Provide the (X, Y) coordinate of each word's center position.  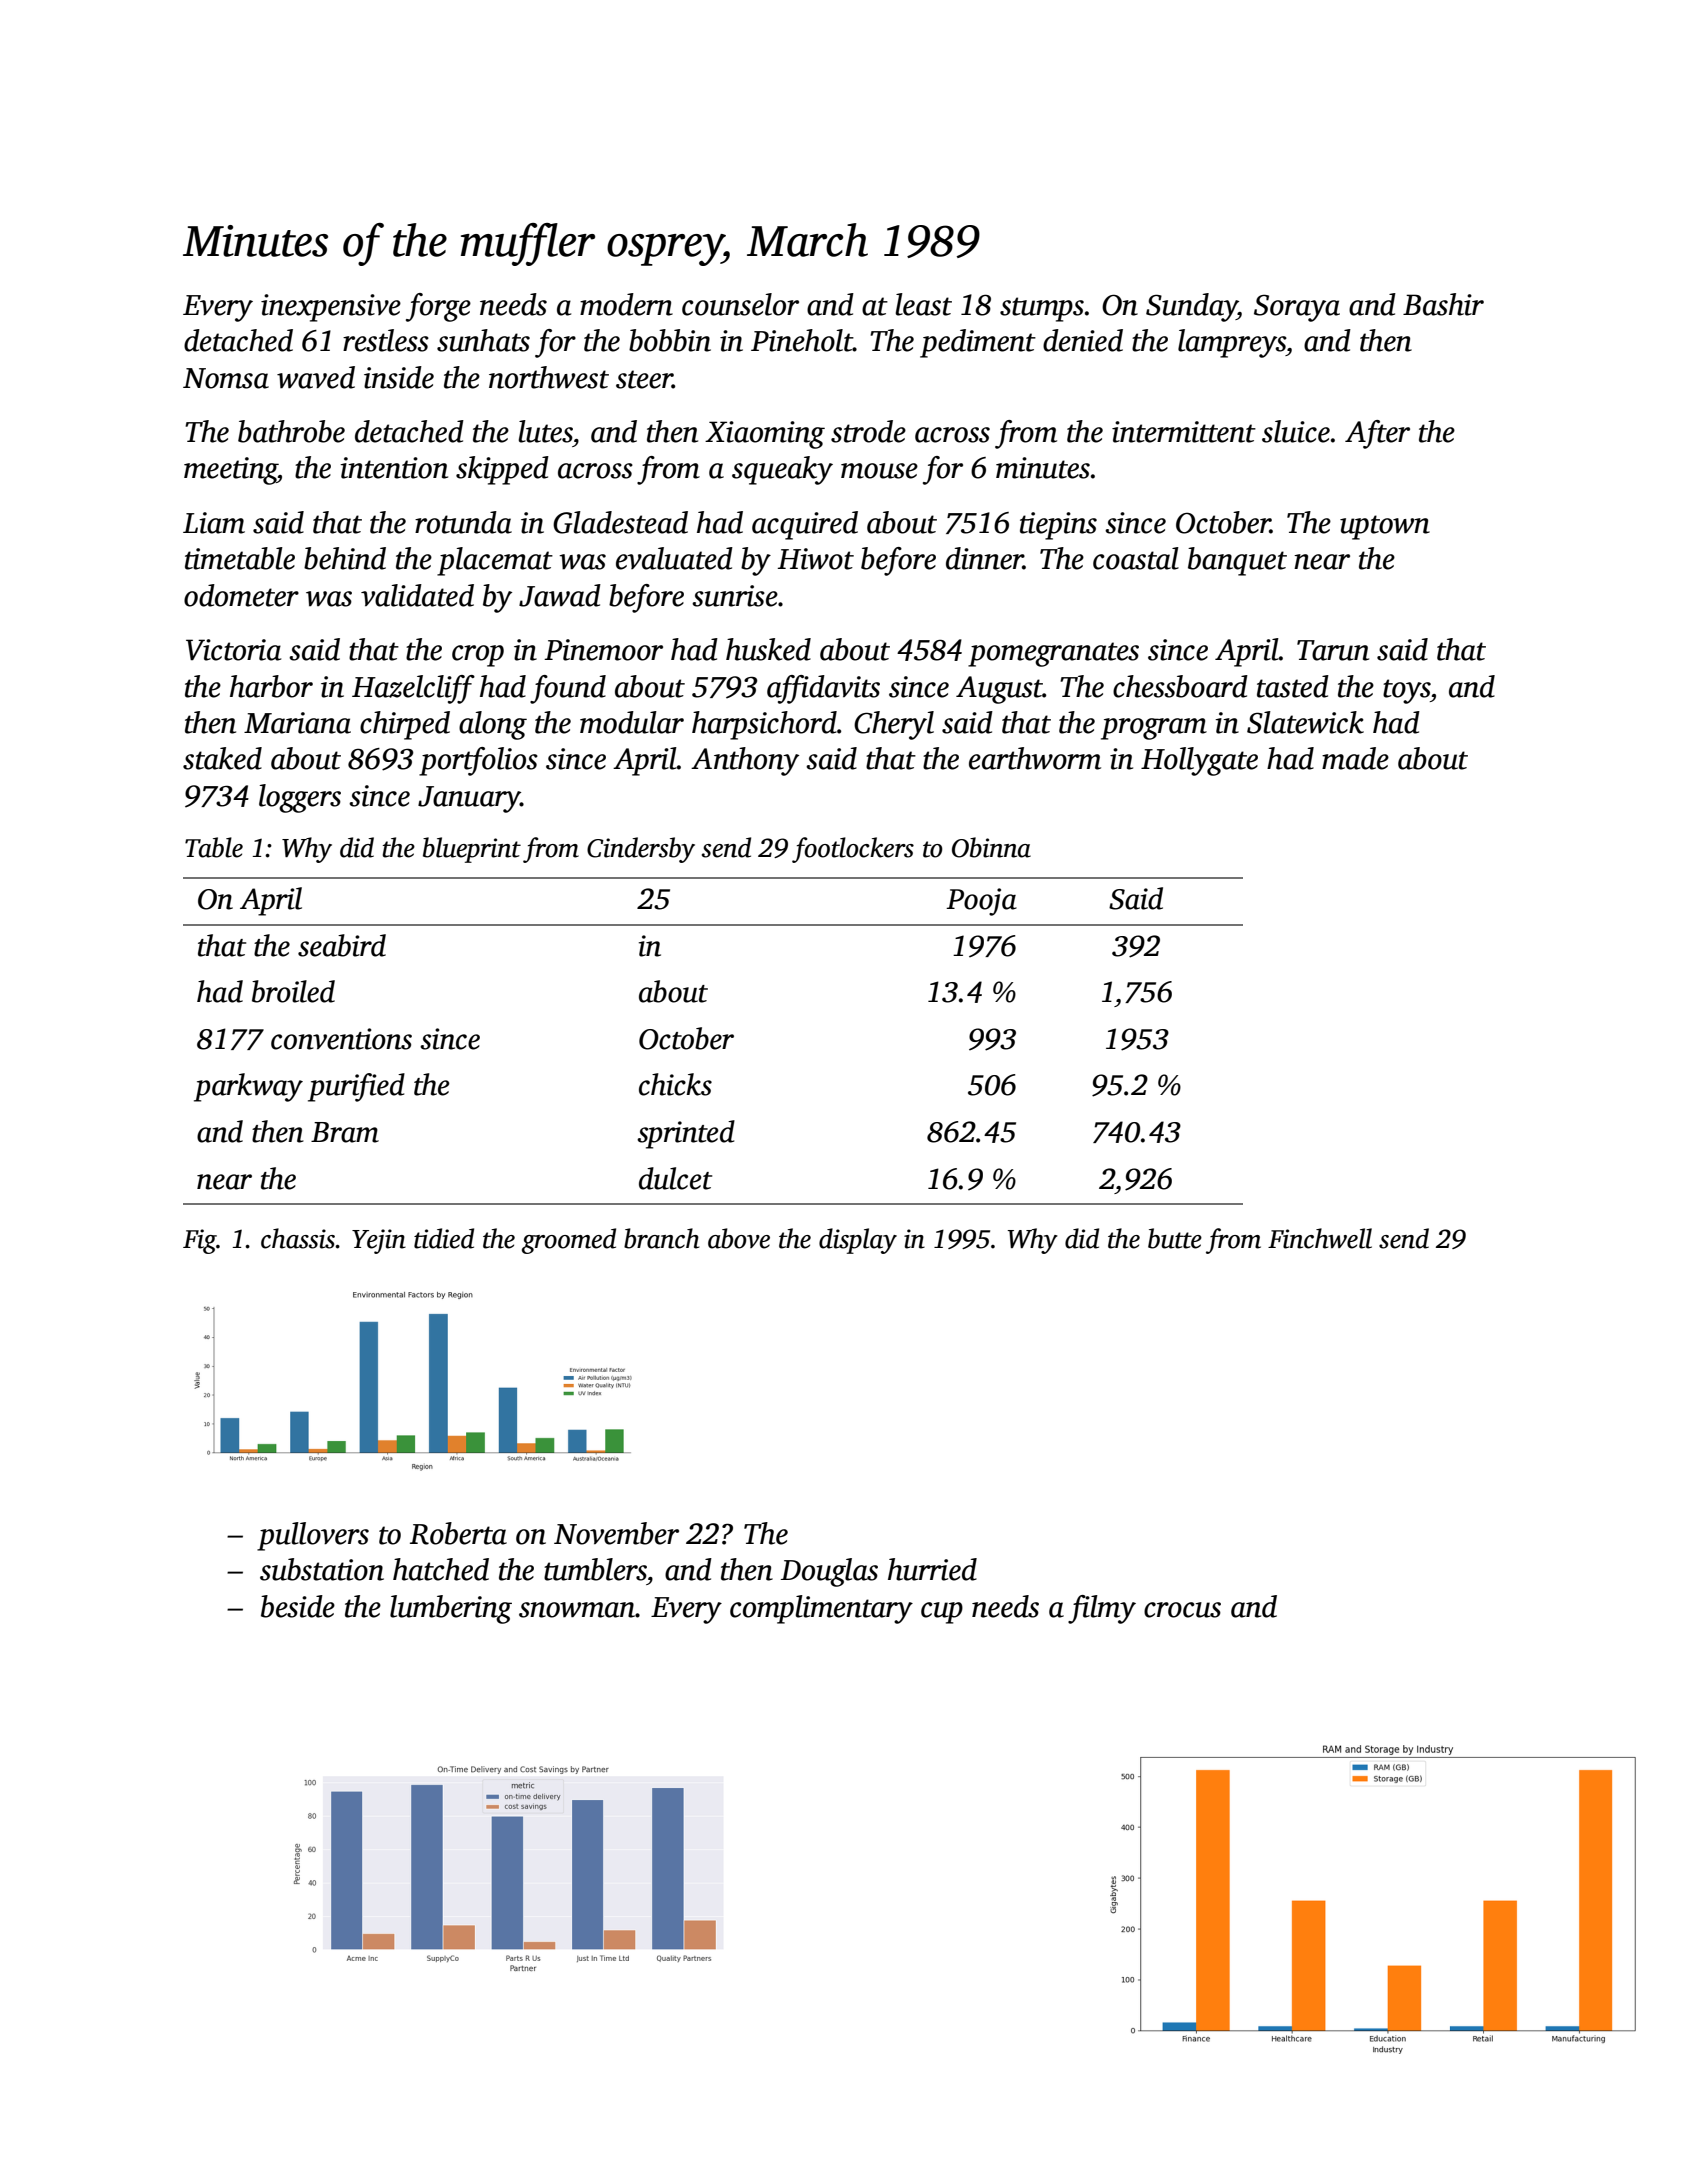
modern (626, 304)
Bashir (1443, 304)
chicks (675, 1084)
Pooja (981, 902)
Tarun (1333, 650)
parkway (248, 1087)
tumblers (595, 1569)
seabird (342, 945)
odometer (241, 595)
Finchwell (1320, 1238)
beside (298, 1606)
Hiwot (816, 559)
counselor (740, 304)
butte (1175, 1238)
